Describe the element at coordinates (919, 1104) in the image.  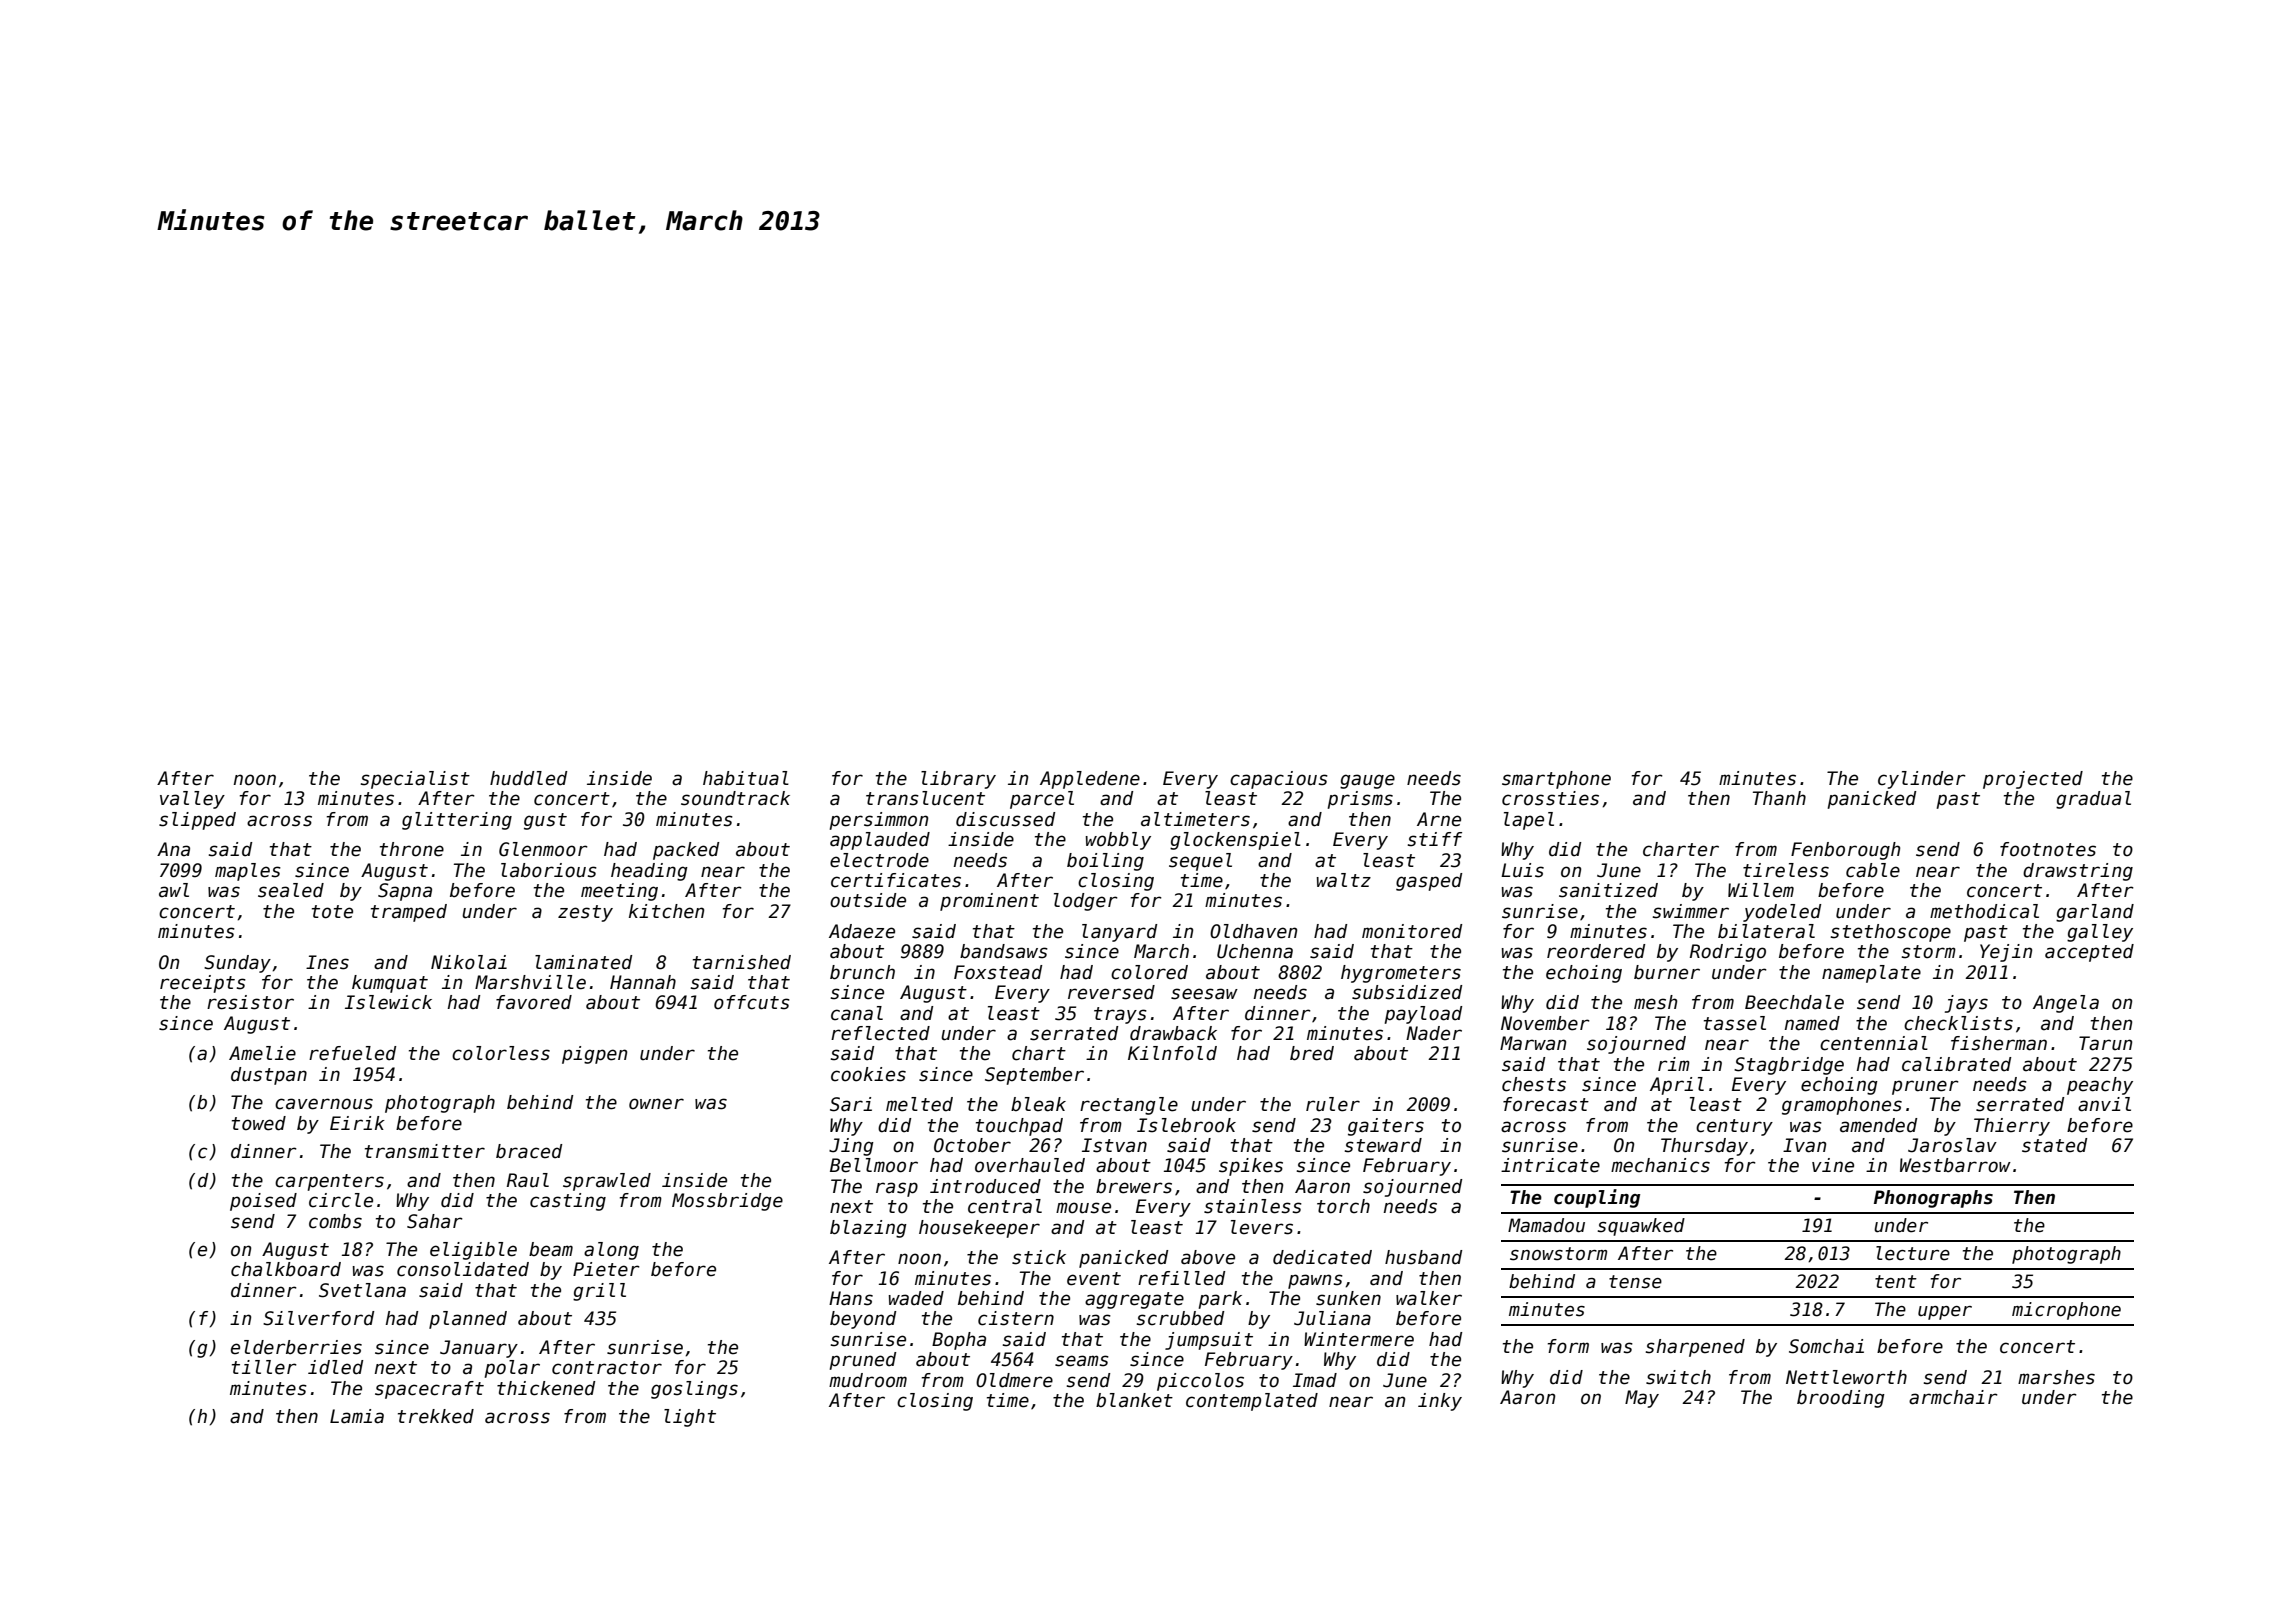
I see `melted` at that location.
